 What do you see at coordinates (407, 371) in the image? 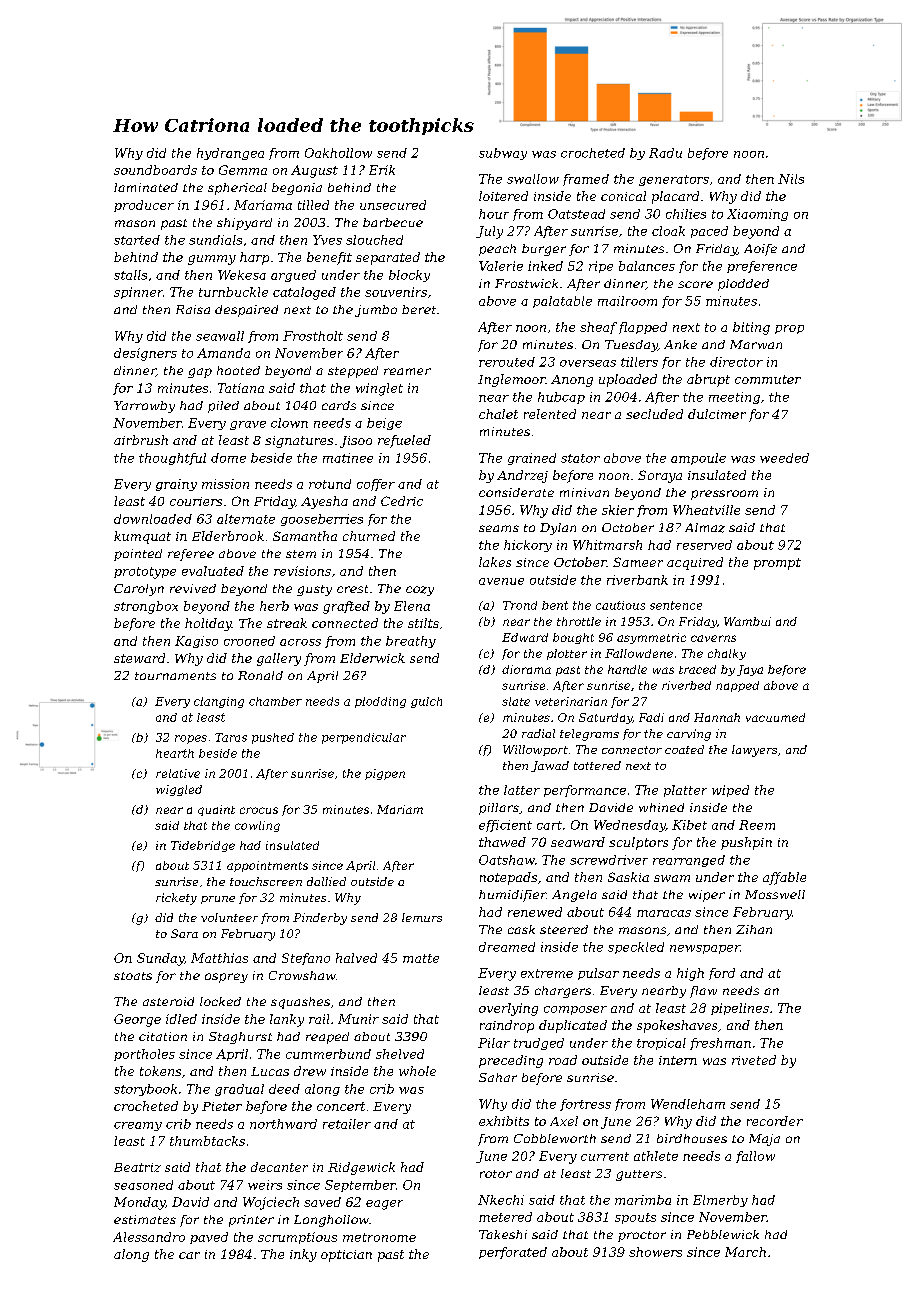
I see `reamer` at bounding box center [407, 371].
